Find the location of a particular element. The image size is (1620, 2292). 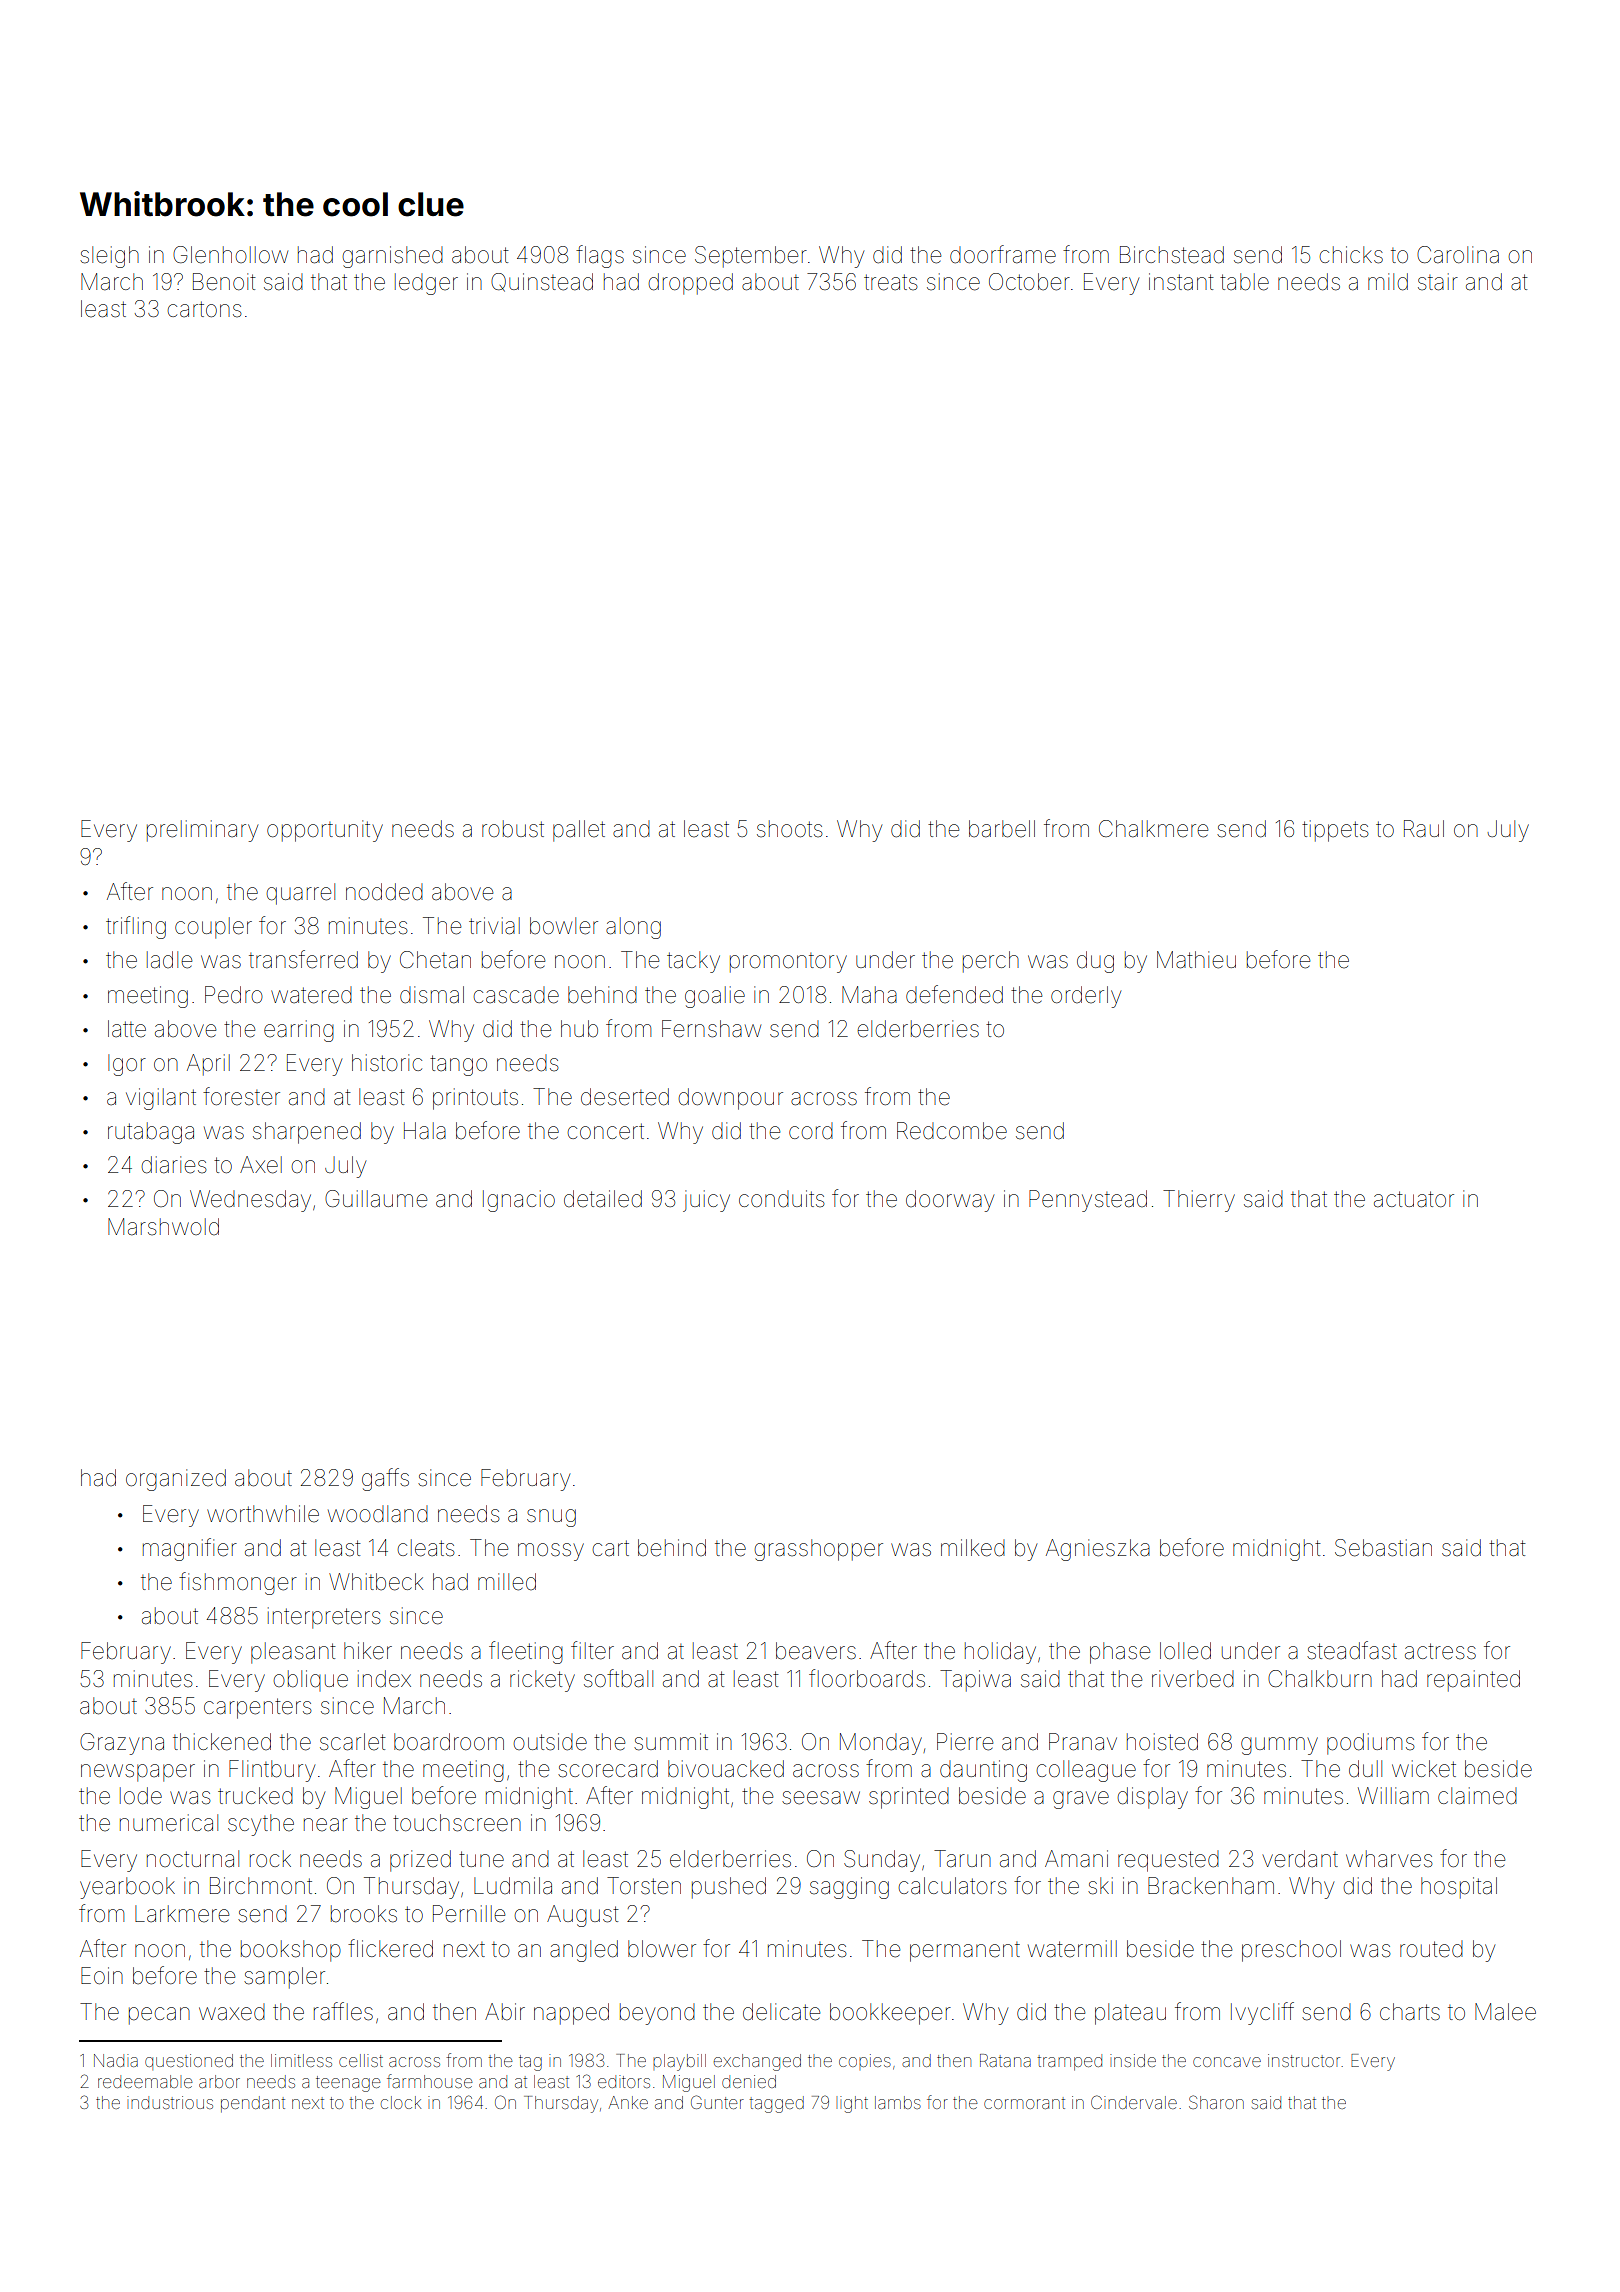

bivouacked is located at coordinates (726, 1769).
